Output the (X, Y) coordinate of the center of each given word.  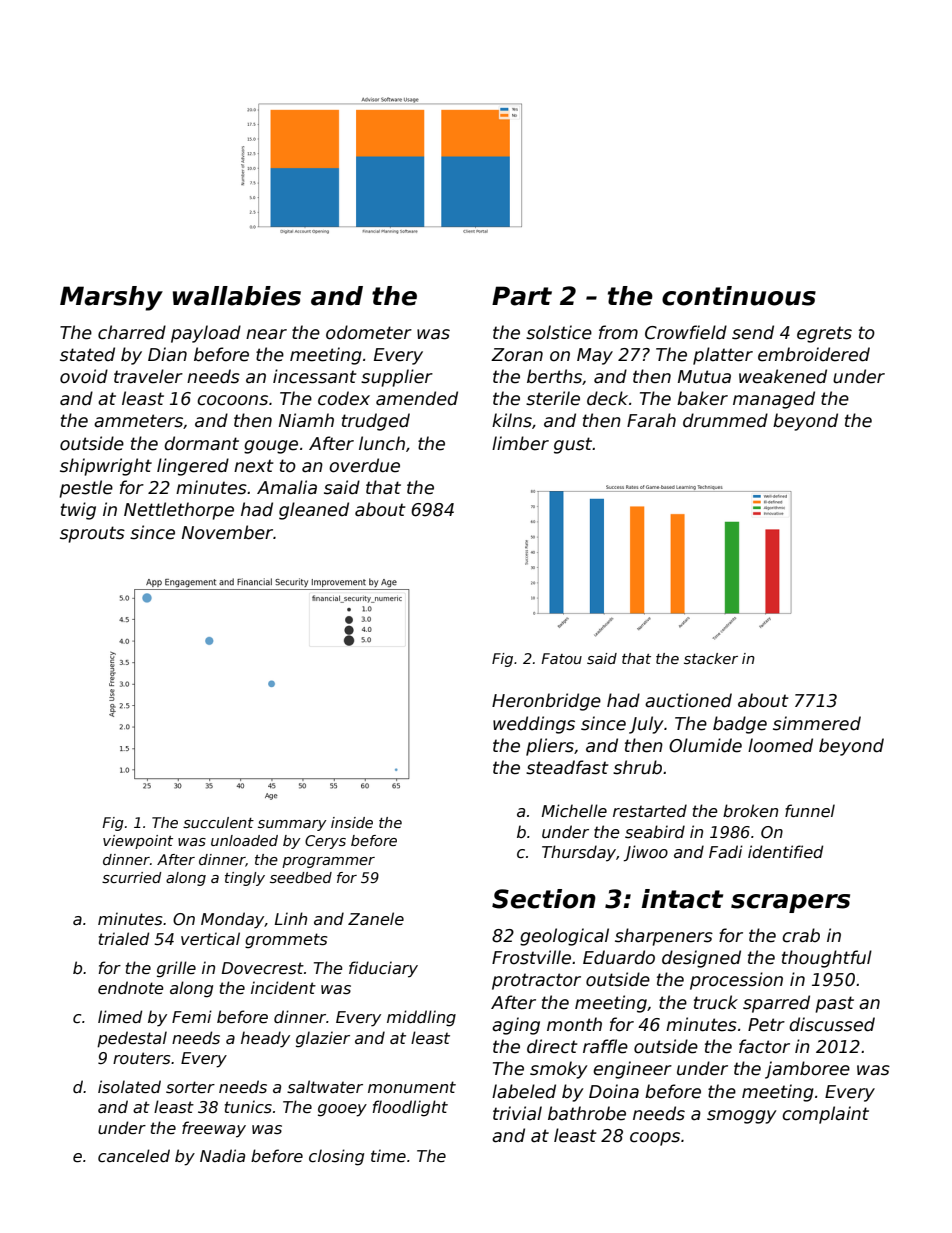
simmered (817, 723)
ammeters (138, 421)
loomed (780, 745)
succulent (218, 822)
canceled (134, 1156)
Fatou (561, 658)
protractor (536, 981)
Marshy (111, 298)
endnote (131, 988)
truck (716, 1002)
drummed (725, 420)
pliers (550, 747)
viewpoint (138, 842)
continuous (739, 296)
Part (522, 296)
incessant (314, 376)
